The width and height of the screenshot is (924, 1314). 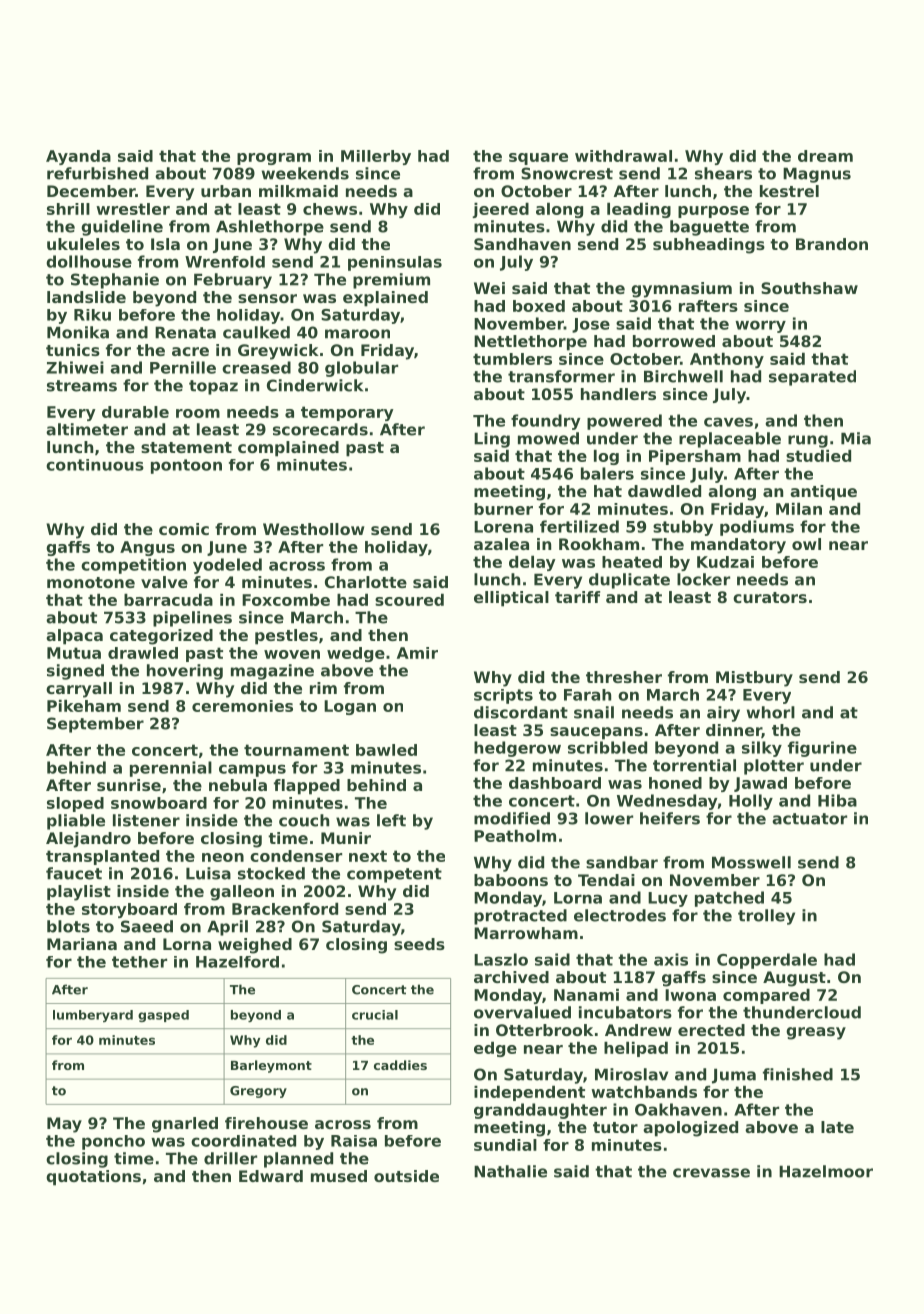 What do you see at coordinates (770, 597) in the screenshot?
I see `curators` at bounding box center [770, 597].
